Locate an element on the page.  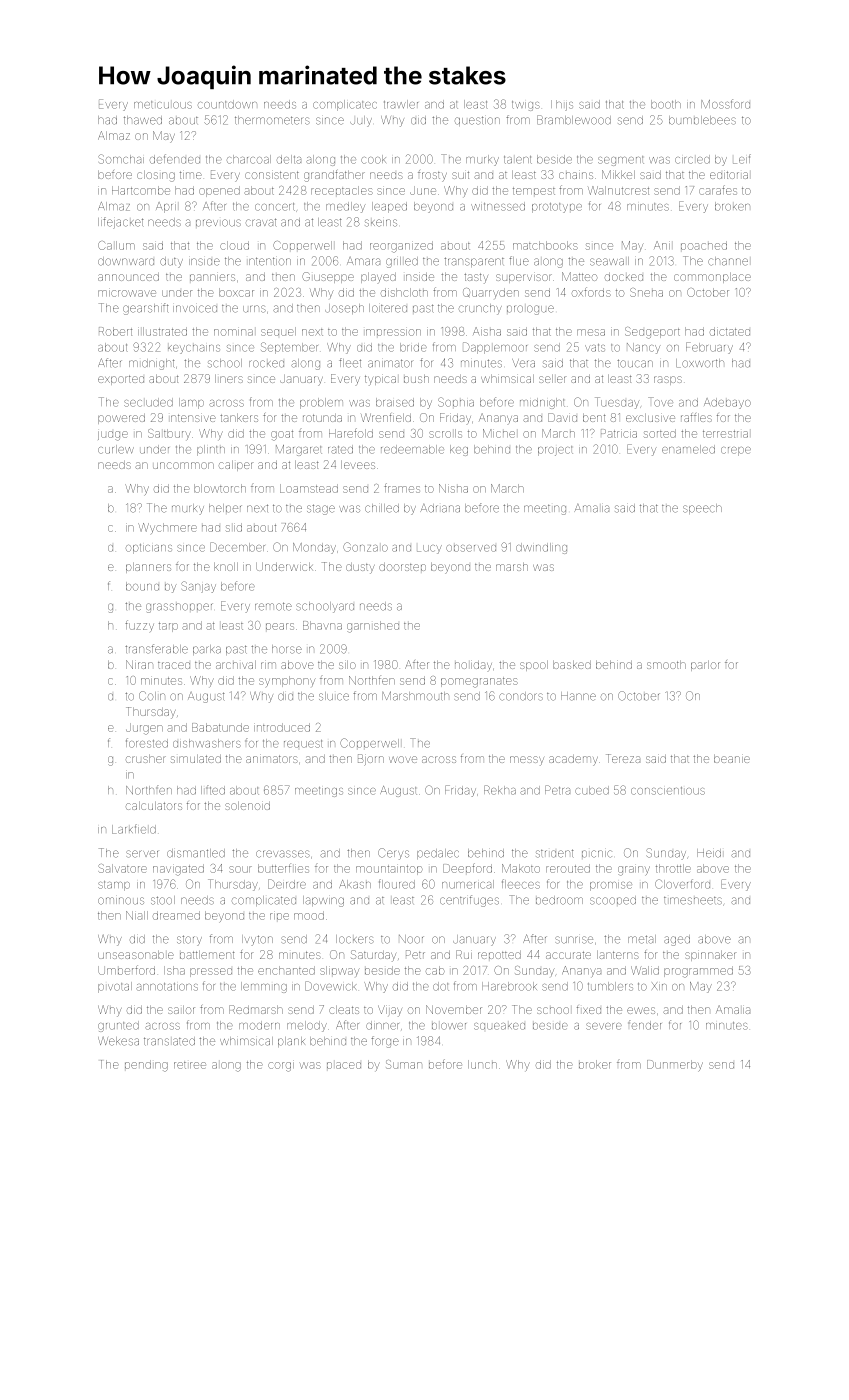
rasps is located at coordinates (668, 380).
